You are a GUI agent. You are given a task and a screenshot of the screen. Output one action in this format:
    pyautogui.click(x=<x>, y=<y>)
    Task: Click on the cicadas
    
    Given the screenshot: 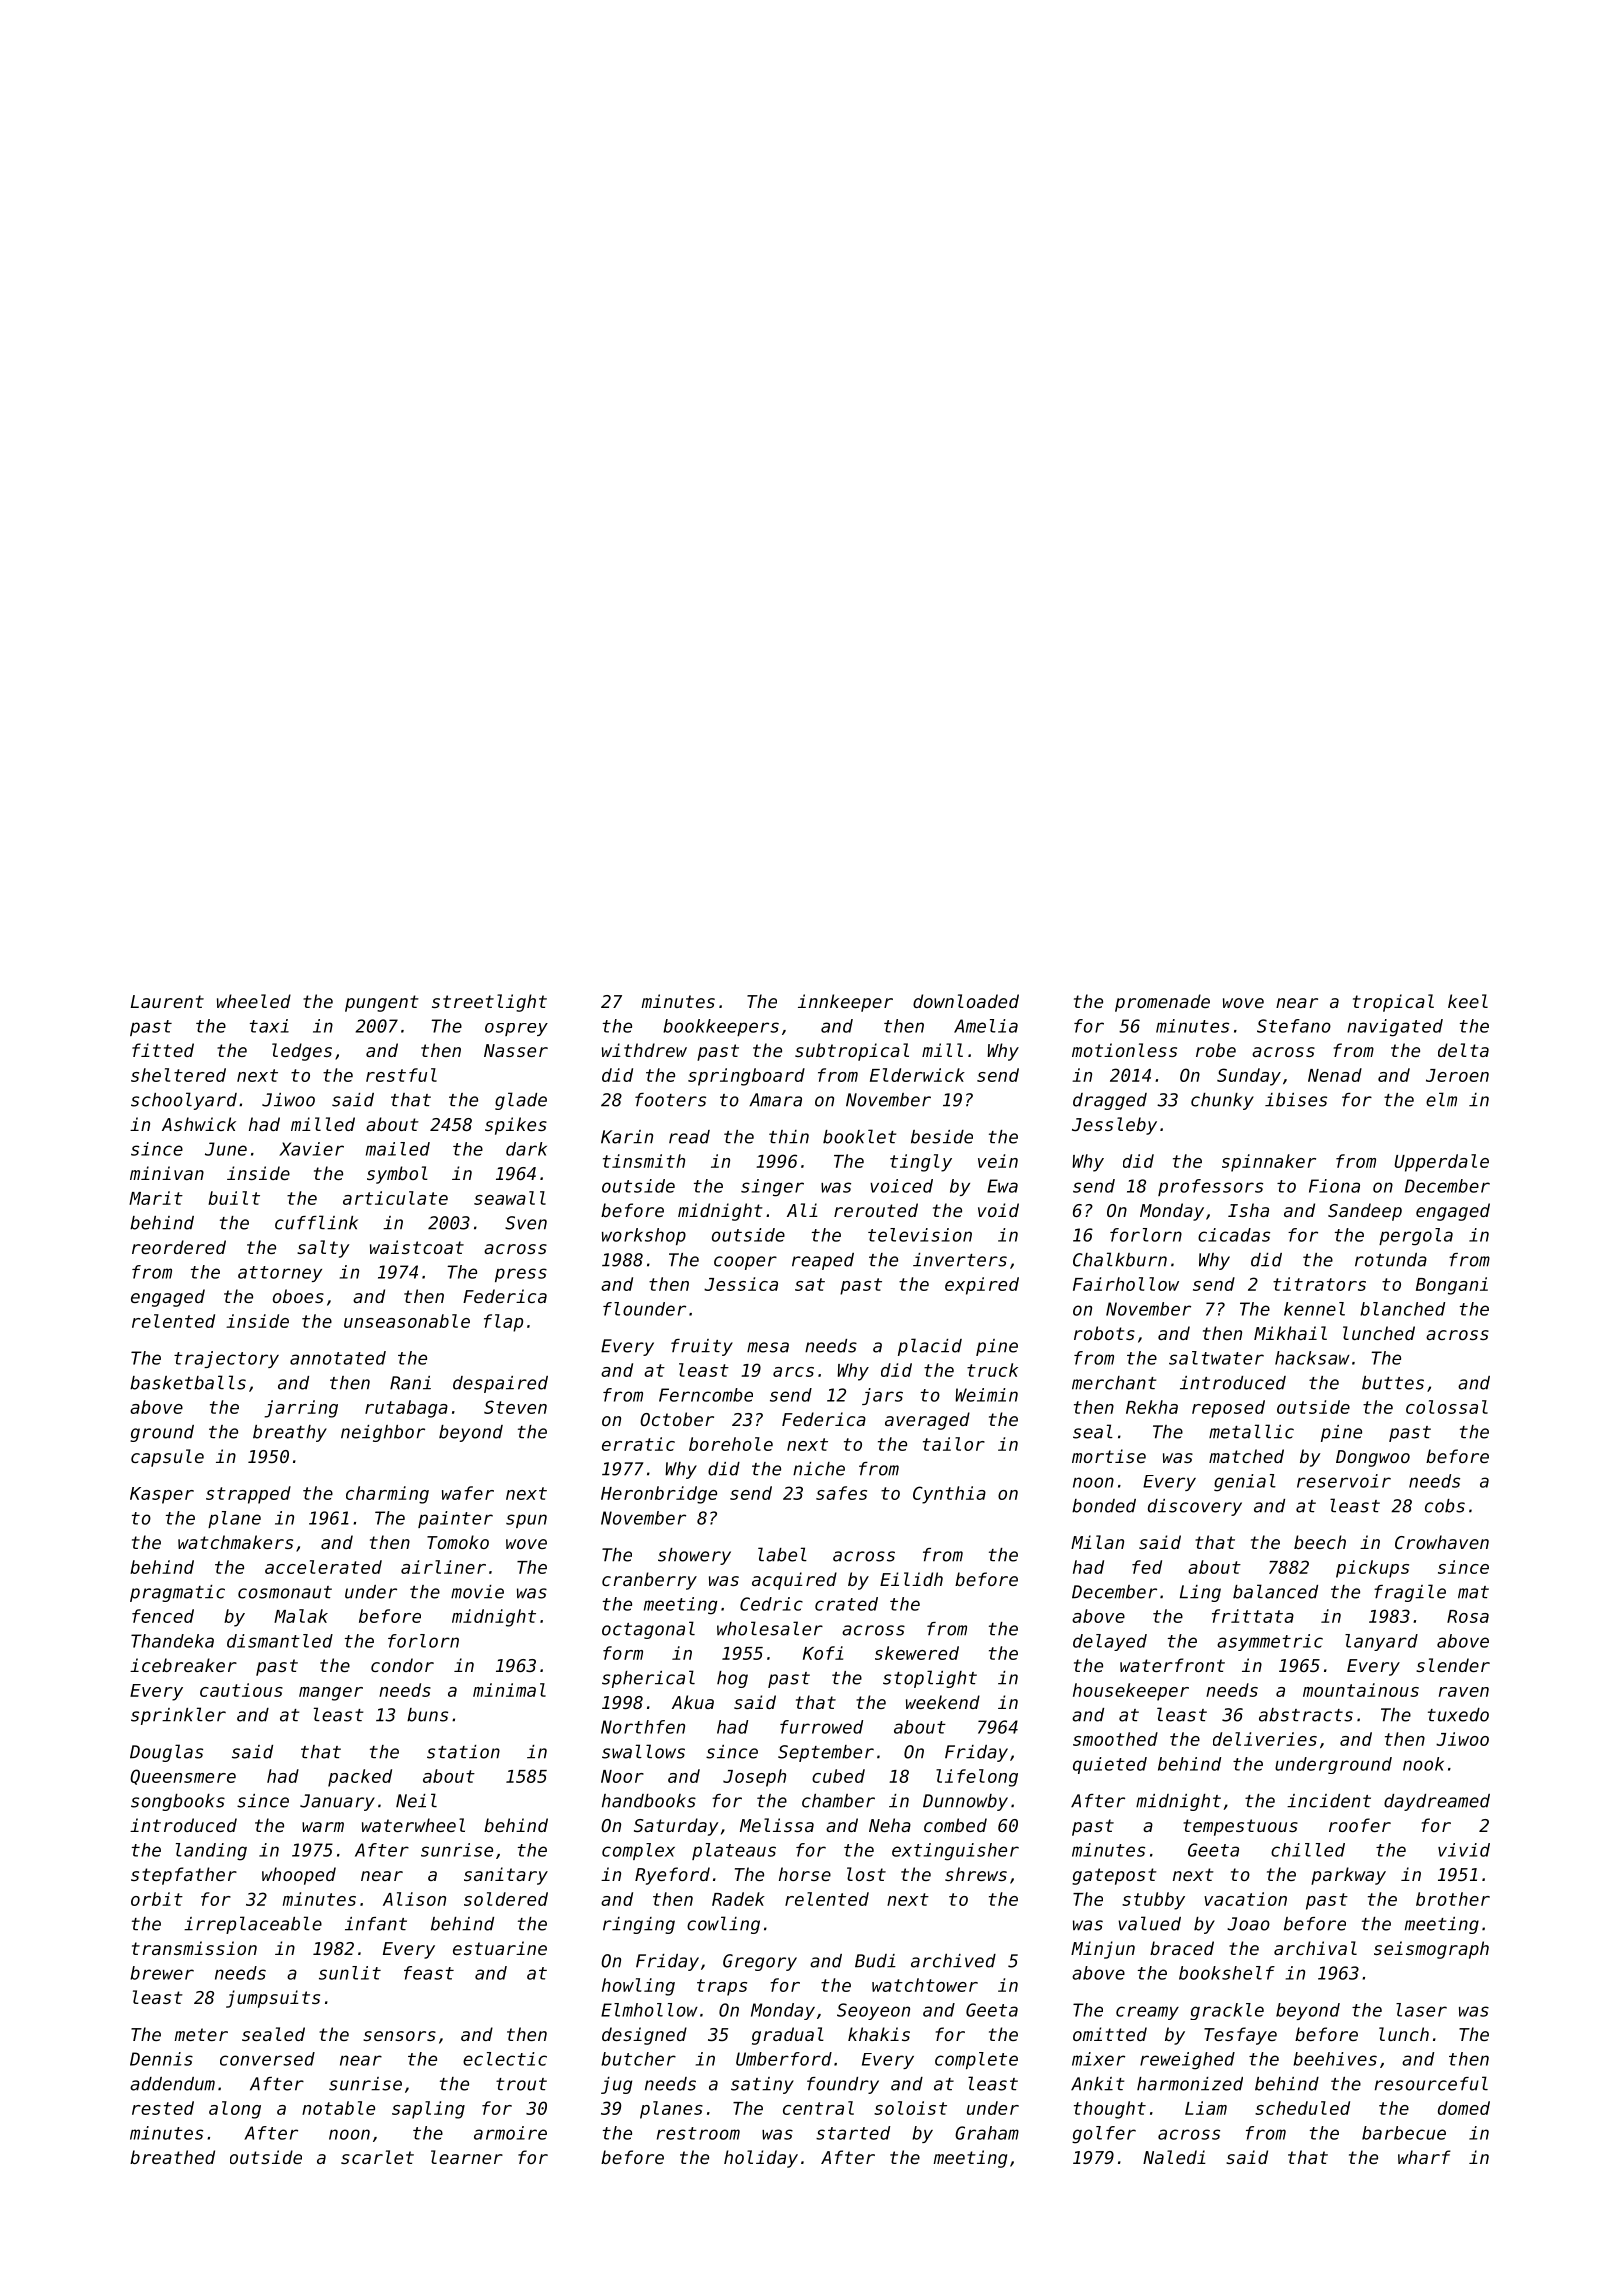 What is the action you would take?
    pyautogui.click(x=1234, y=1235)
